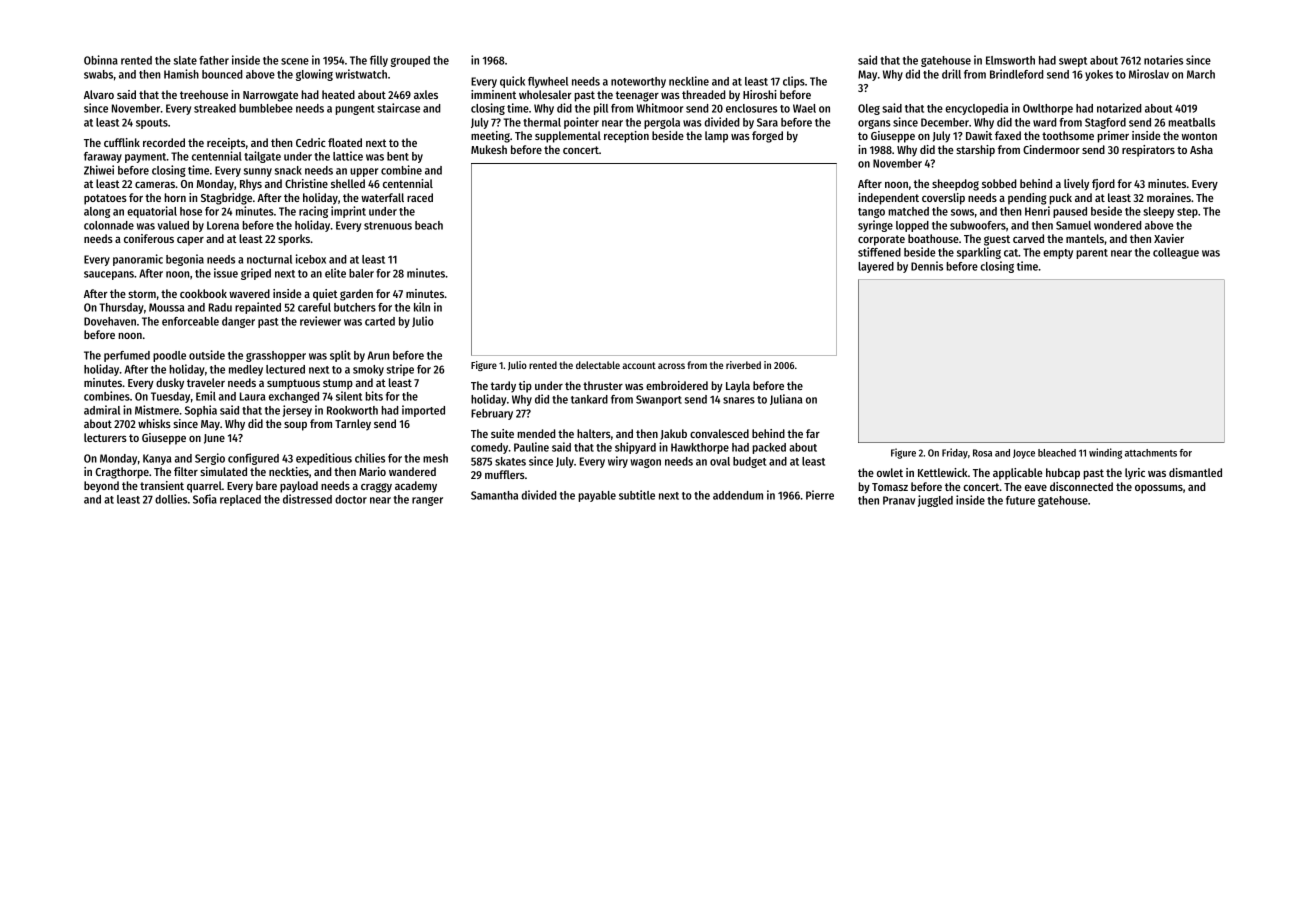 This screenshot has height=924, width=1308. Describe the element at coordinates (422, 307) in the screenshot. I see `kiln` at that location.
